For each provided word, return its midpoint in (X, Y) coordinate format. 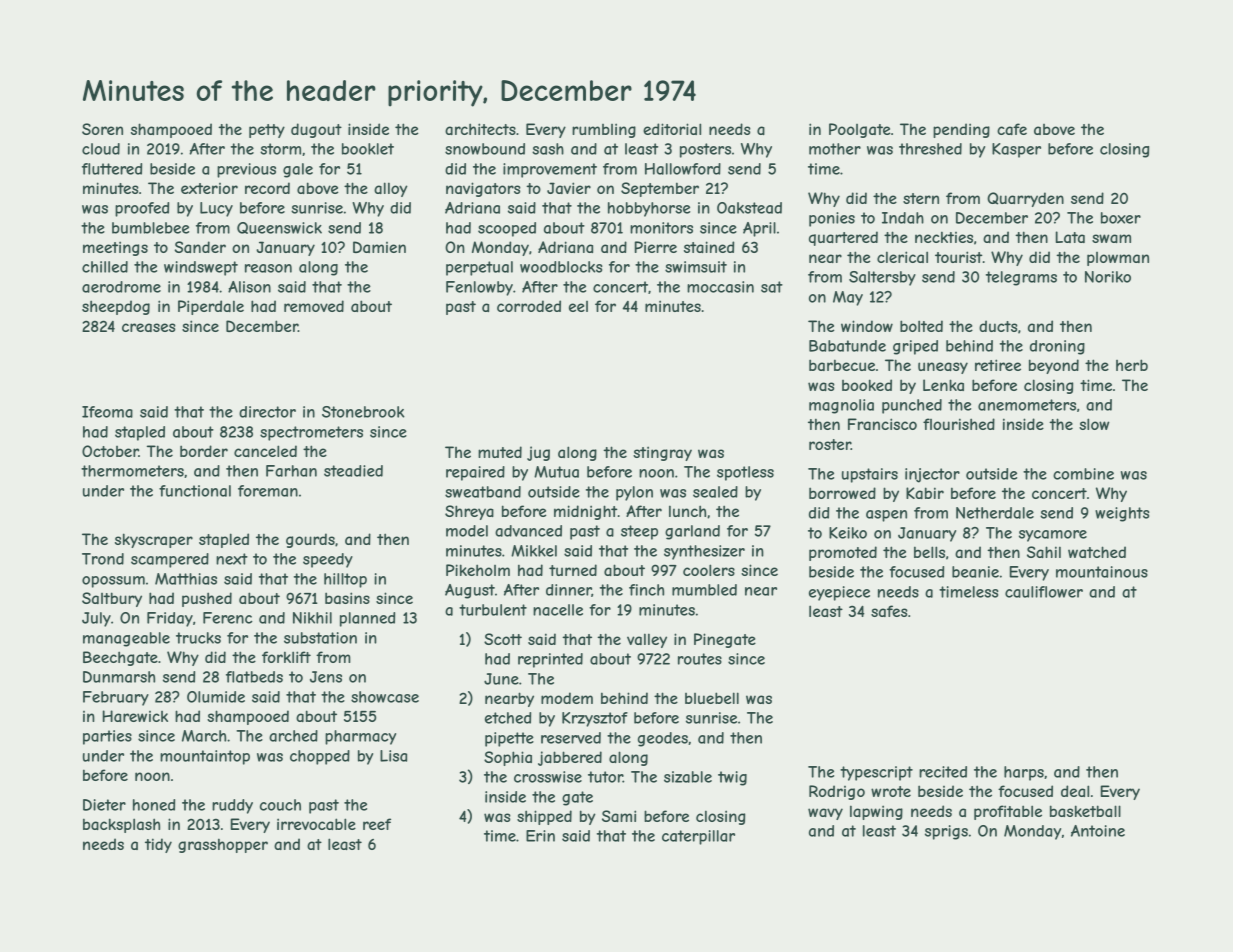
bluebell (712, 698)
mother (835, 149)
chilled (105, 267)
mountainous (1102, 572)
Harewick (135, 716)
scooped (507, 229)
